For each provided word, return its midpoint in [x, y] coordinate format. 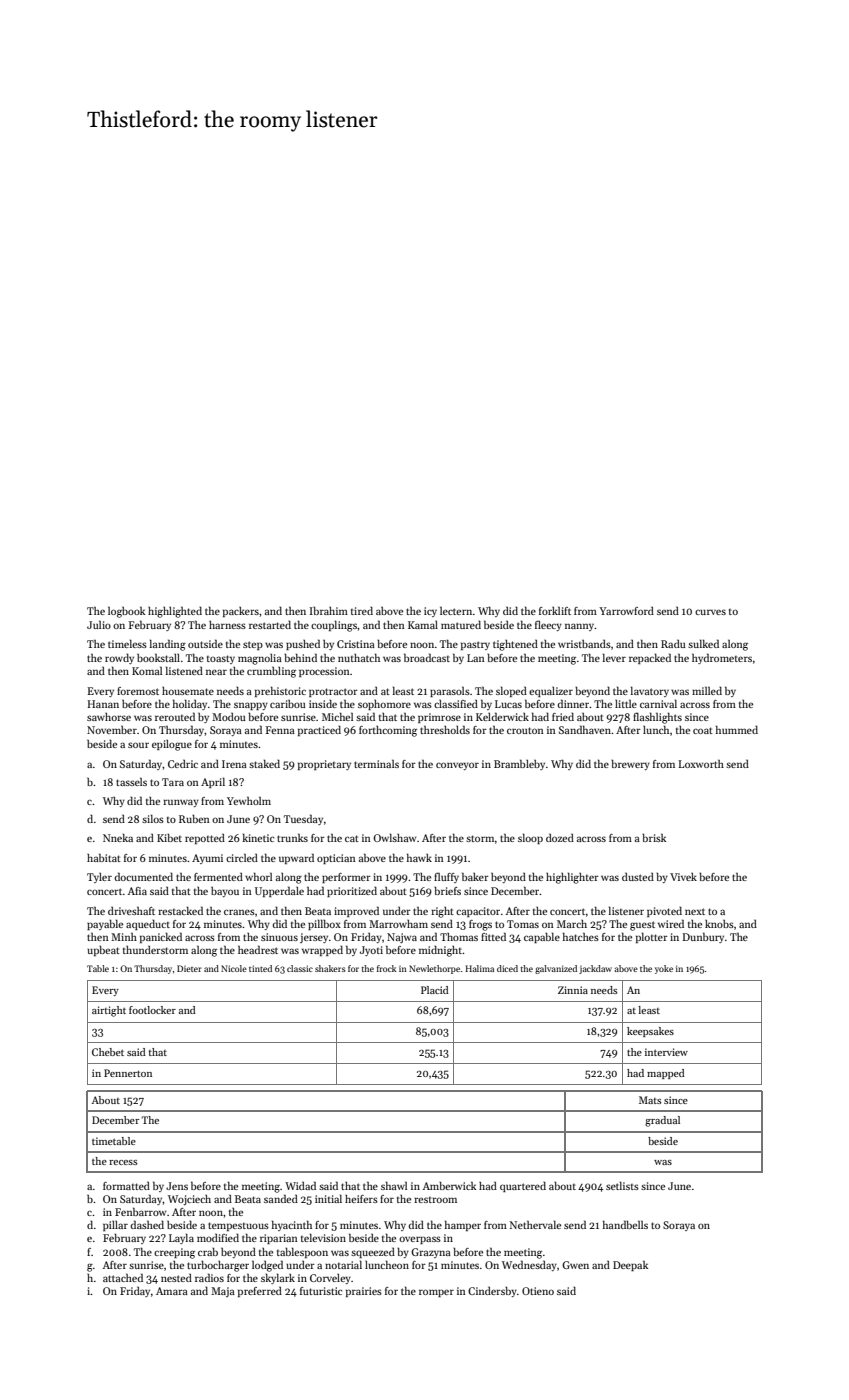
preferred [260, 1291]
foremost [138, 691]
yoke [664, 969]
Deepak [630, 1265]
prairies [364, 1292]
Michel [337, 716]
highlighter [572, 878]
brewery [630, 765]
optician [336, 859]
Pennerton [128, 1073]
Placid [435, 990]
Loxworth [701, 763]
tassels [131, 781]
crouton [525, 730]
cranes [239, 912]
